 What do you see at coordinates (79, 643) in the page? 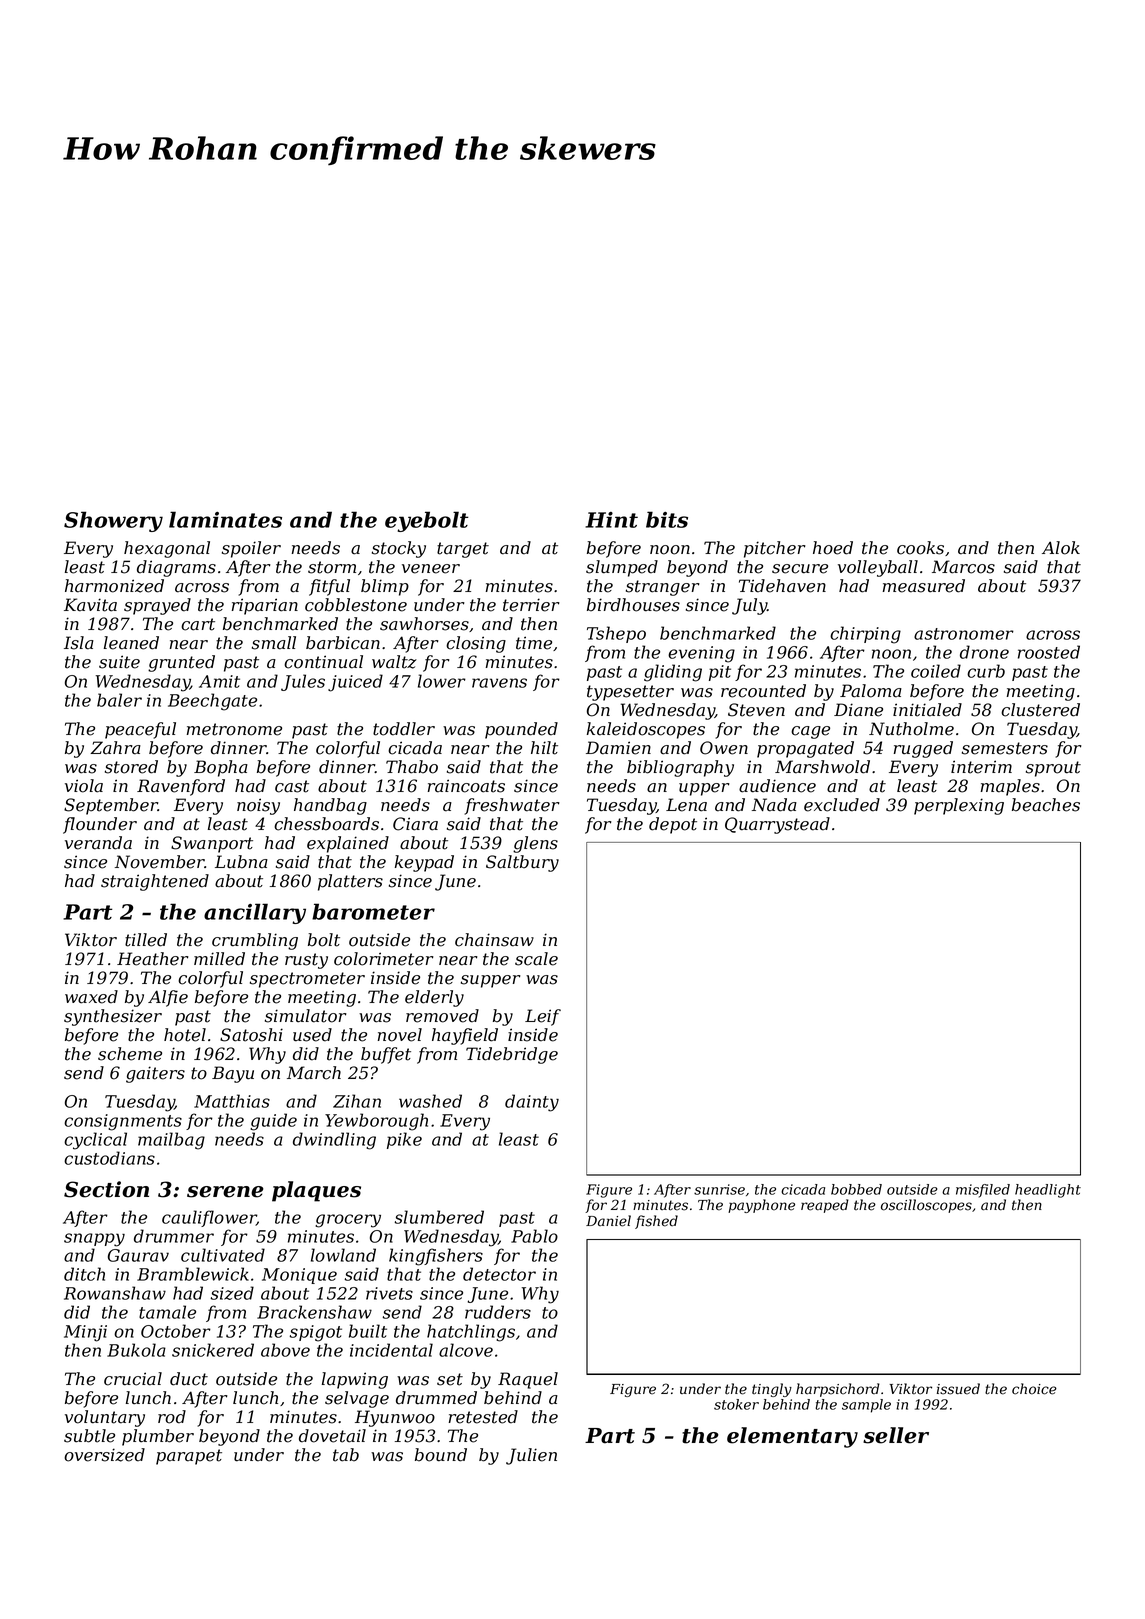
I see `Isla` at bounding box center [79, 643].
